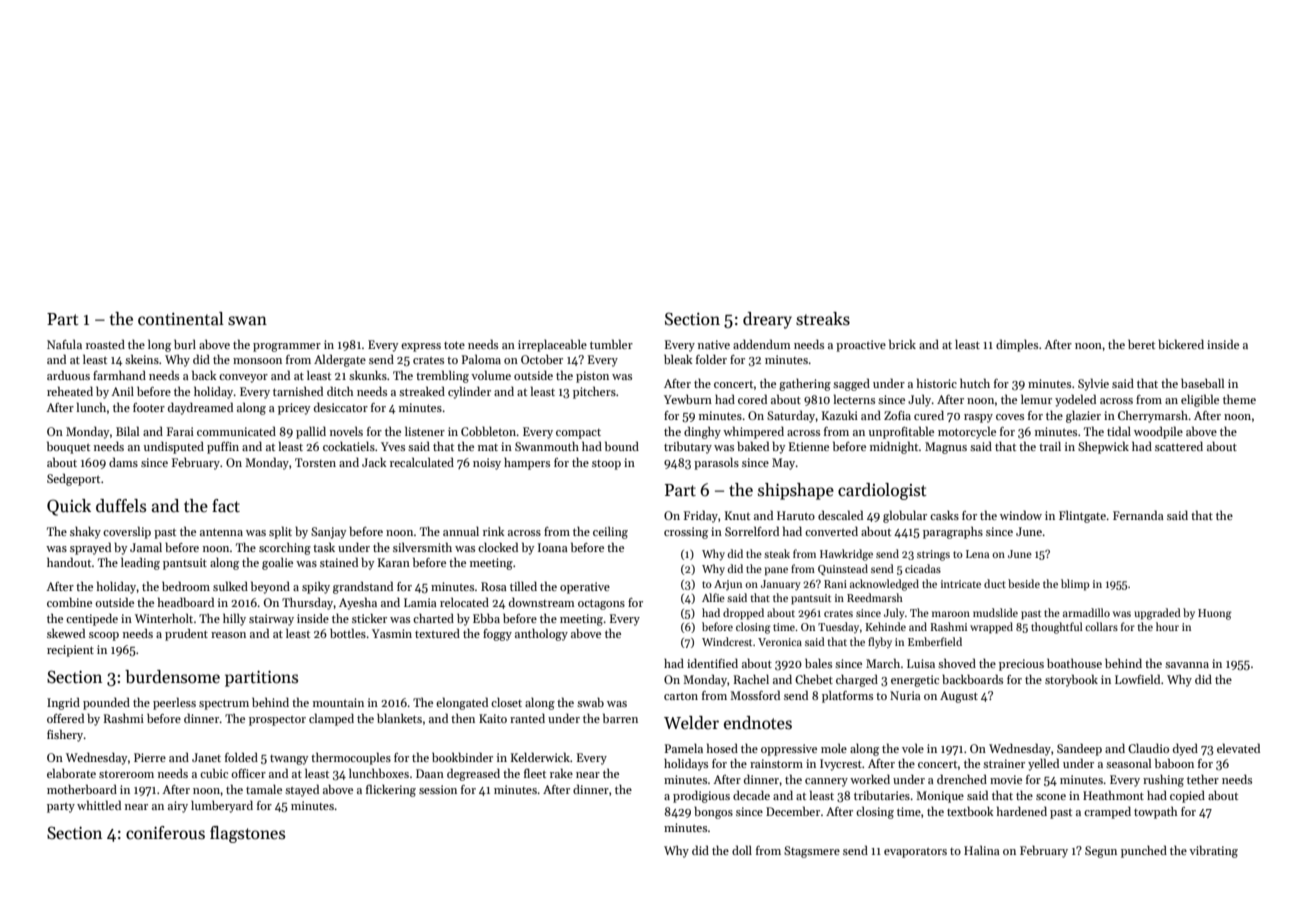  I want to click on Fernanda, so click(1138, 515).
